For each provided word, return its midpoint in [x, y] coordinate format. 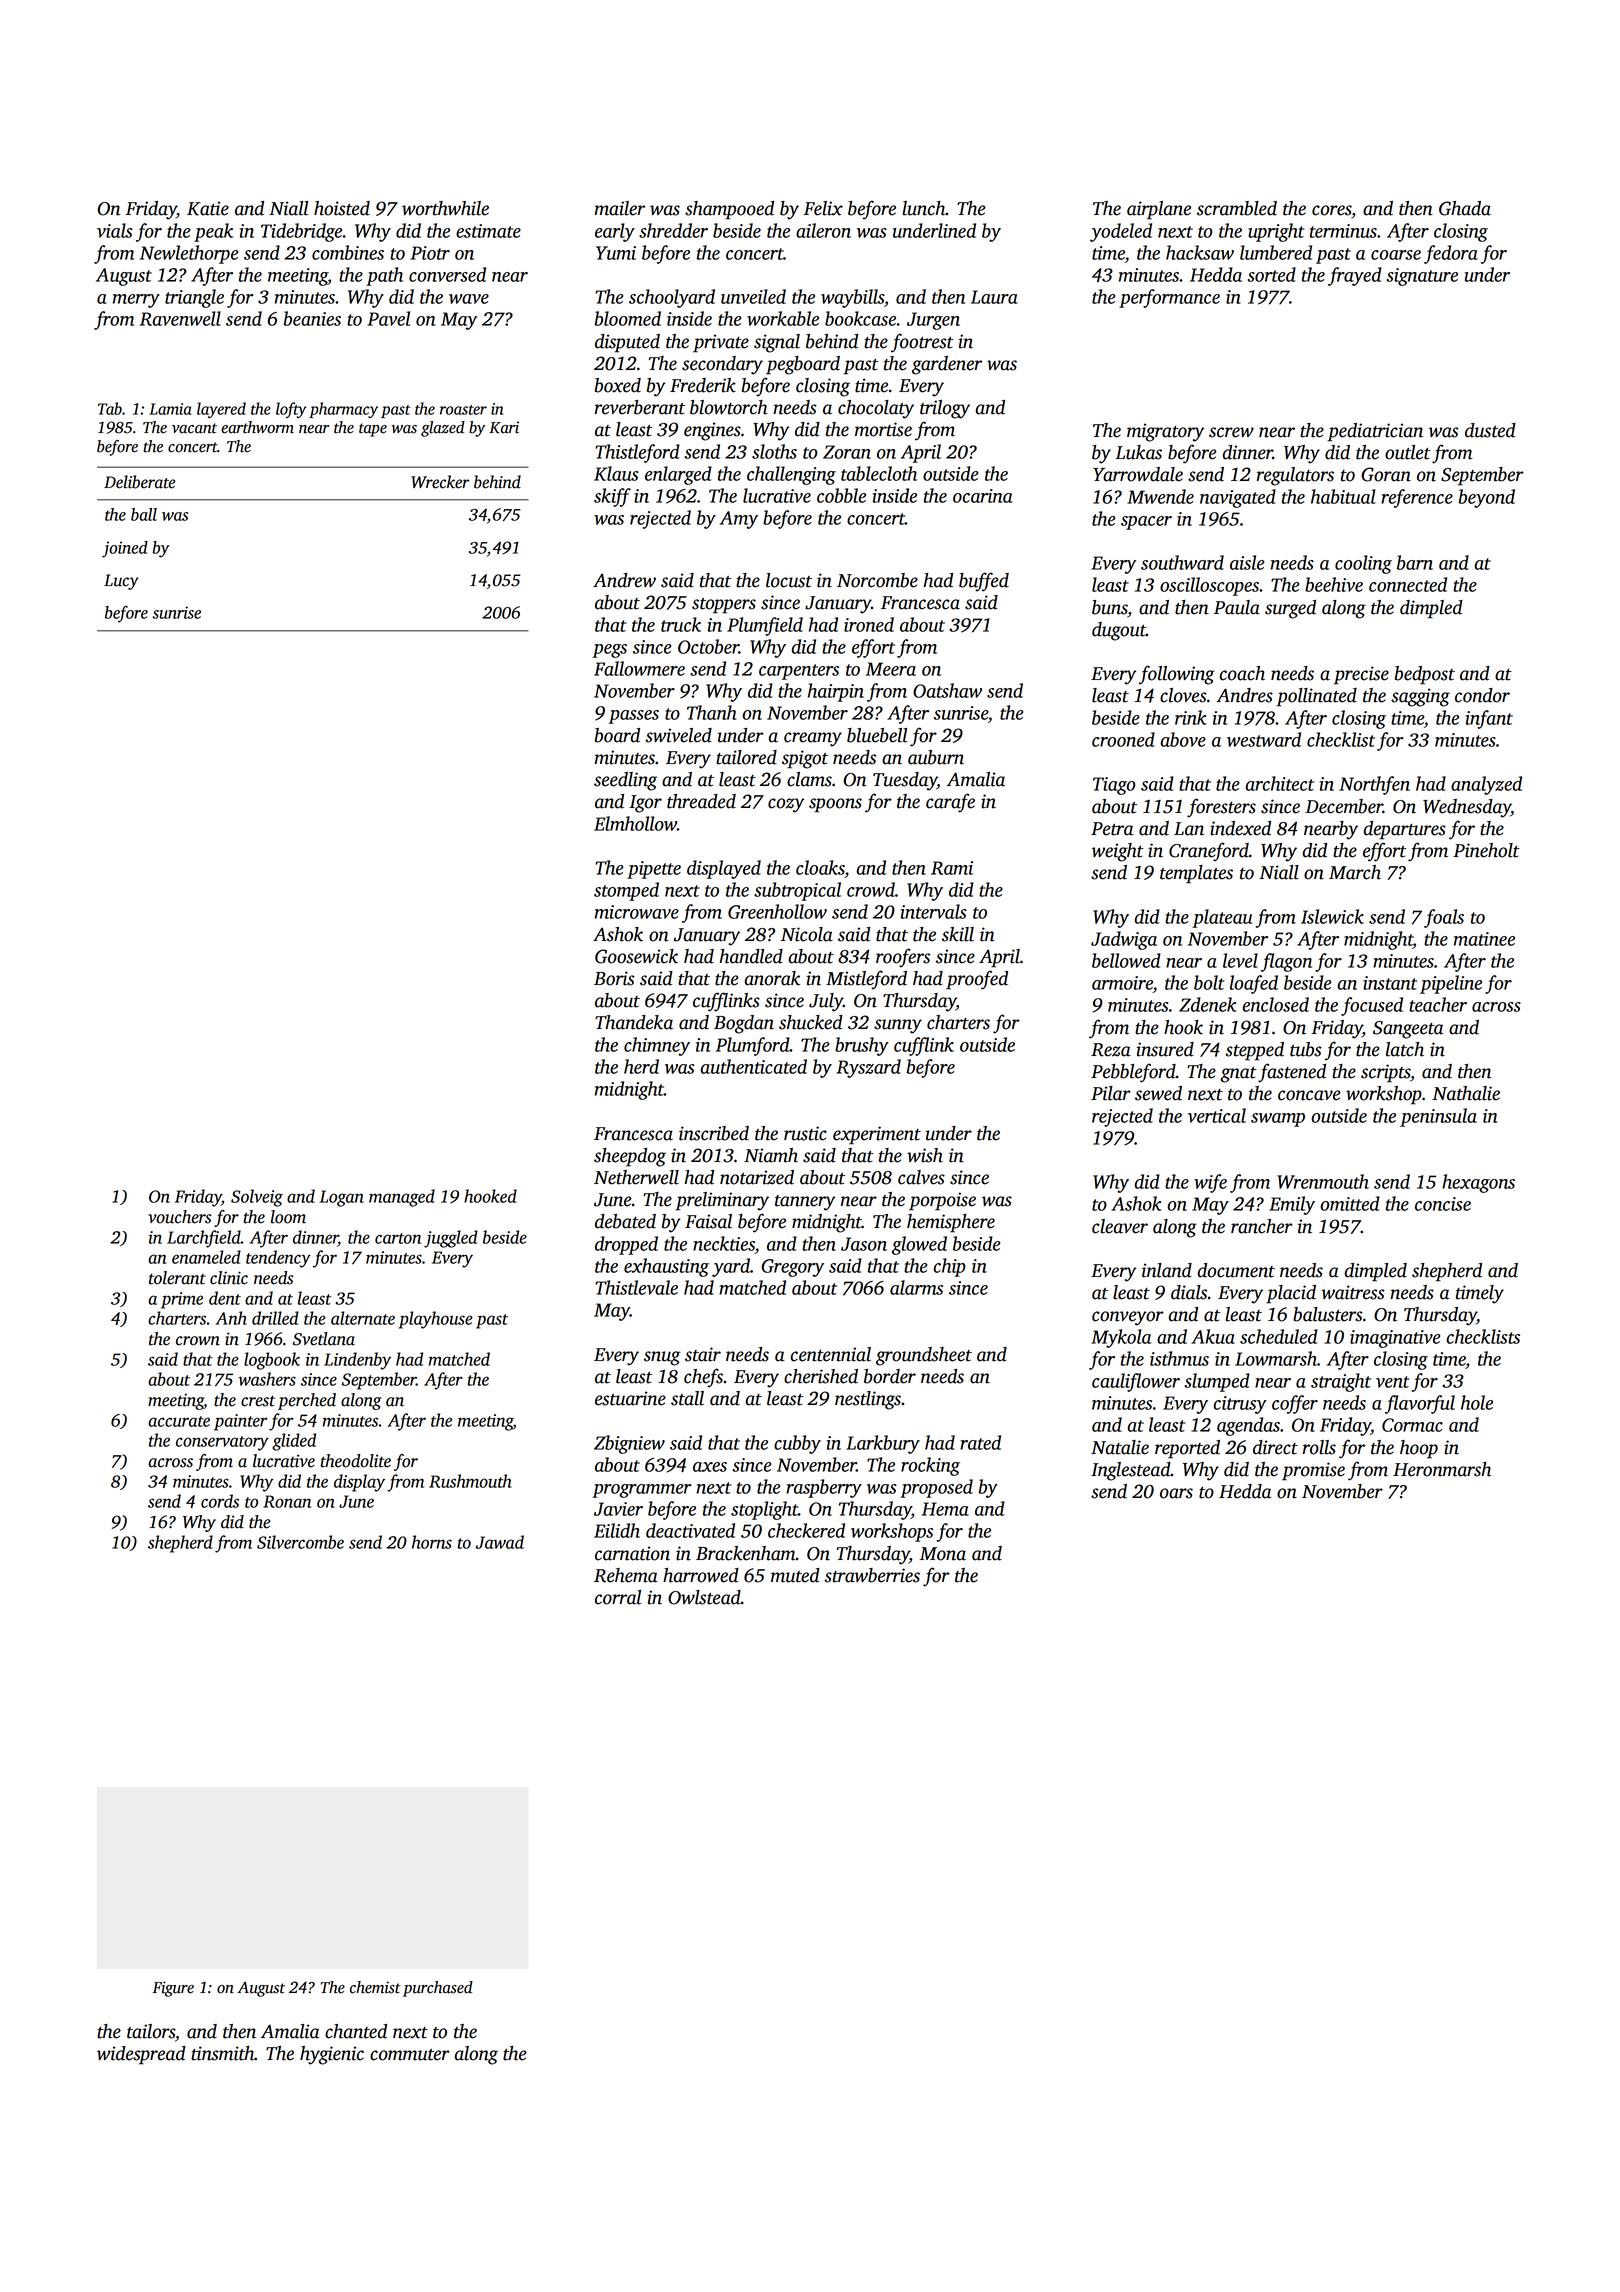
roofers [903, 958]
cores [1331, 210]
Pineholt [1486, 850]
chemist [375, 1987]
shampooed [729, 210]
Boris [614, 978]
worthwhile [445, 208]
